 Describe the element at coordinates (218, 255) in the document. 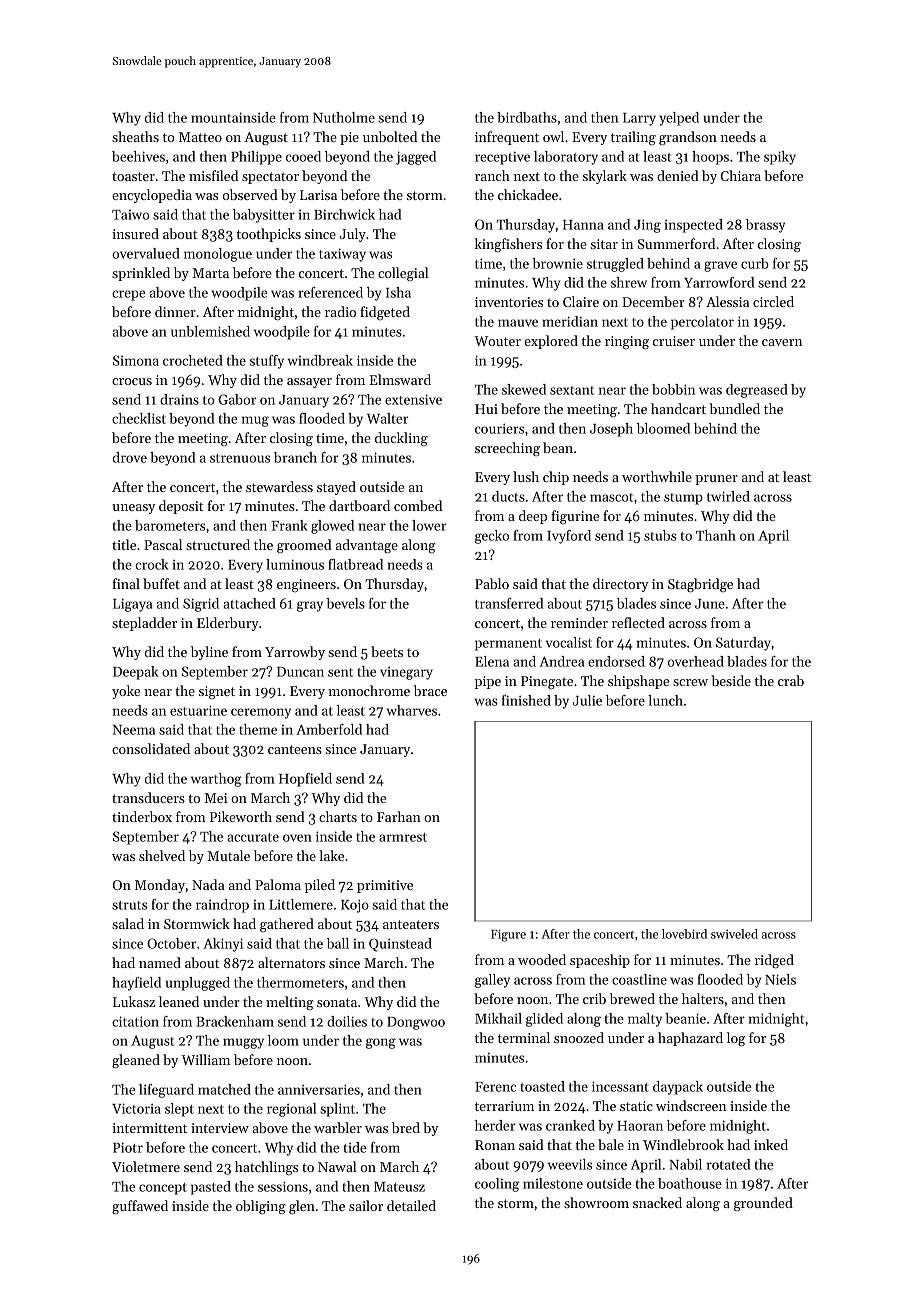

I see `monologue` at that location.
